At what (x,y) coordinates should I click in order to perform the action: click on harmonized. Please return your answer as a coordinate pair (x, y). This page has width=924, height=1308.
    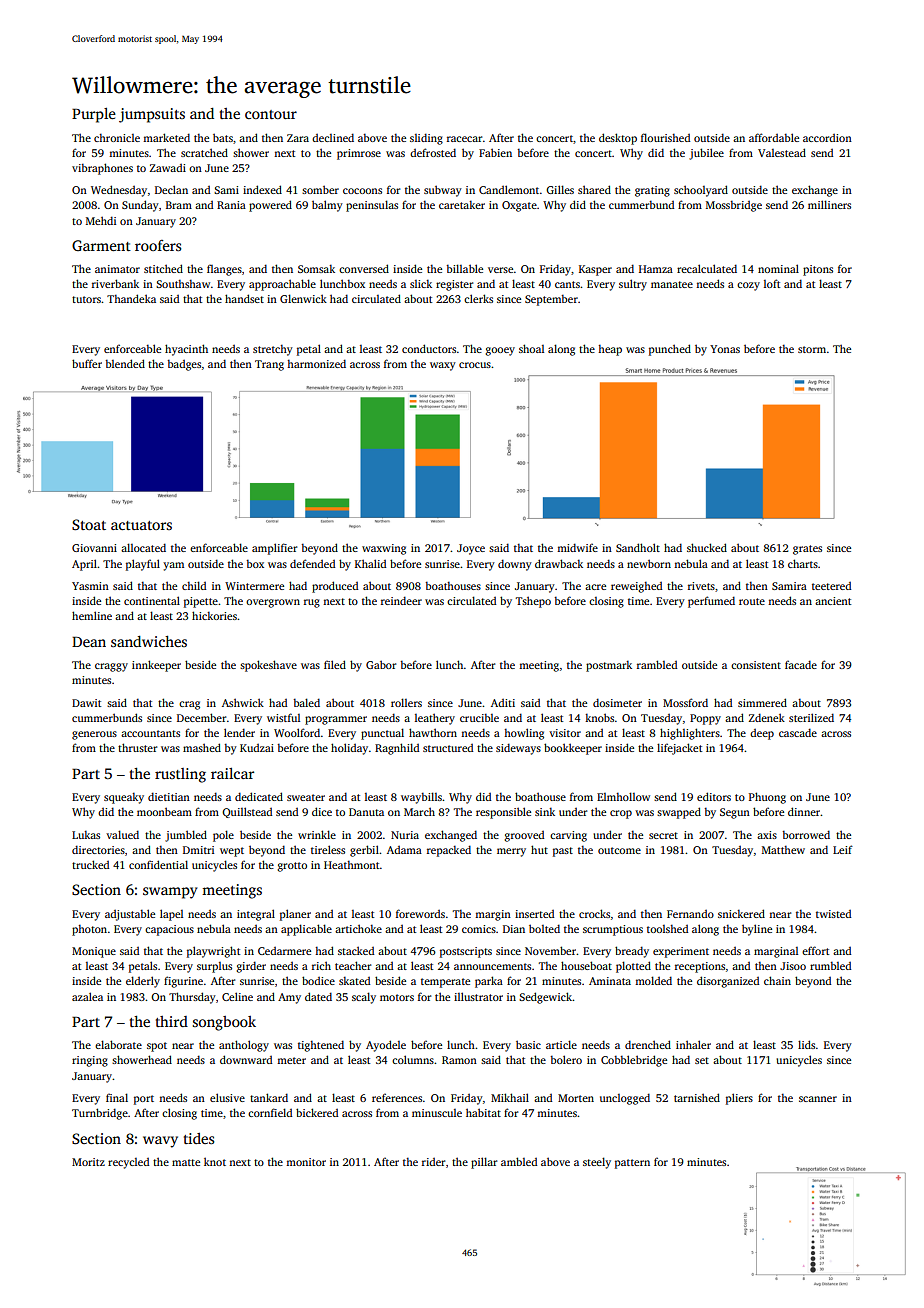
    Looking at the image, I should click on (316, 363).
